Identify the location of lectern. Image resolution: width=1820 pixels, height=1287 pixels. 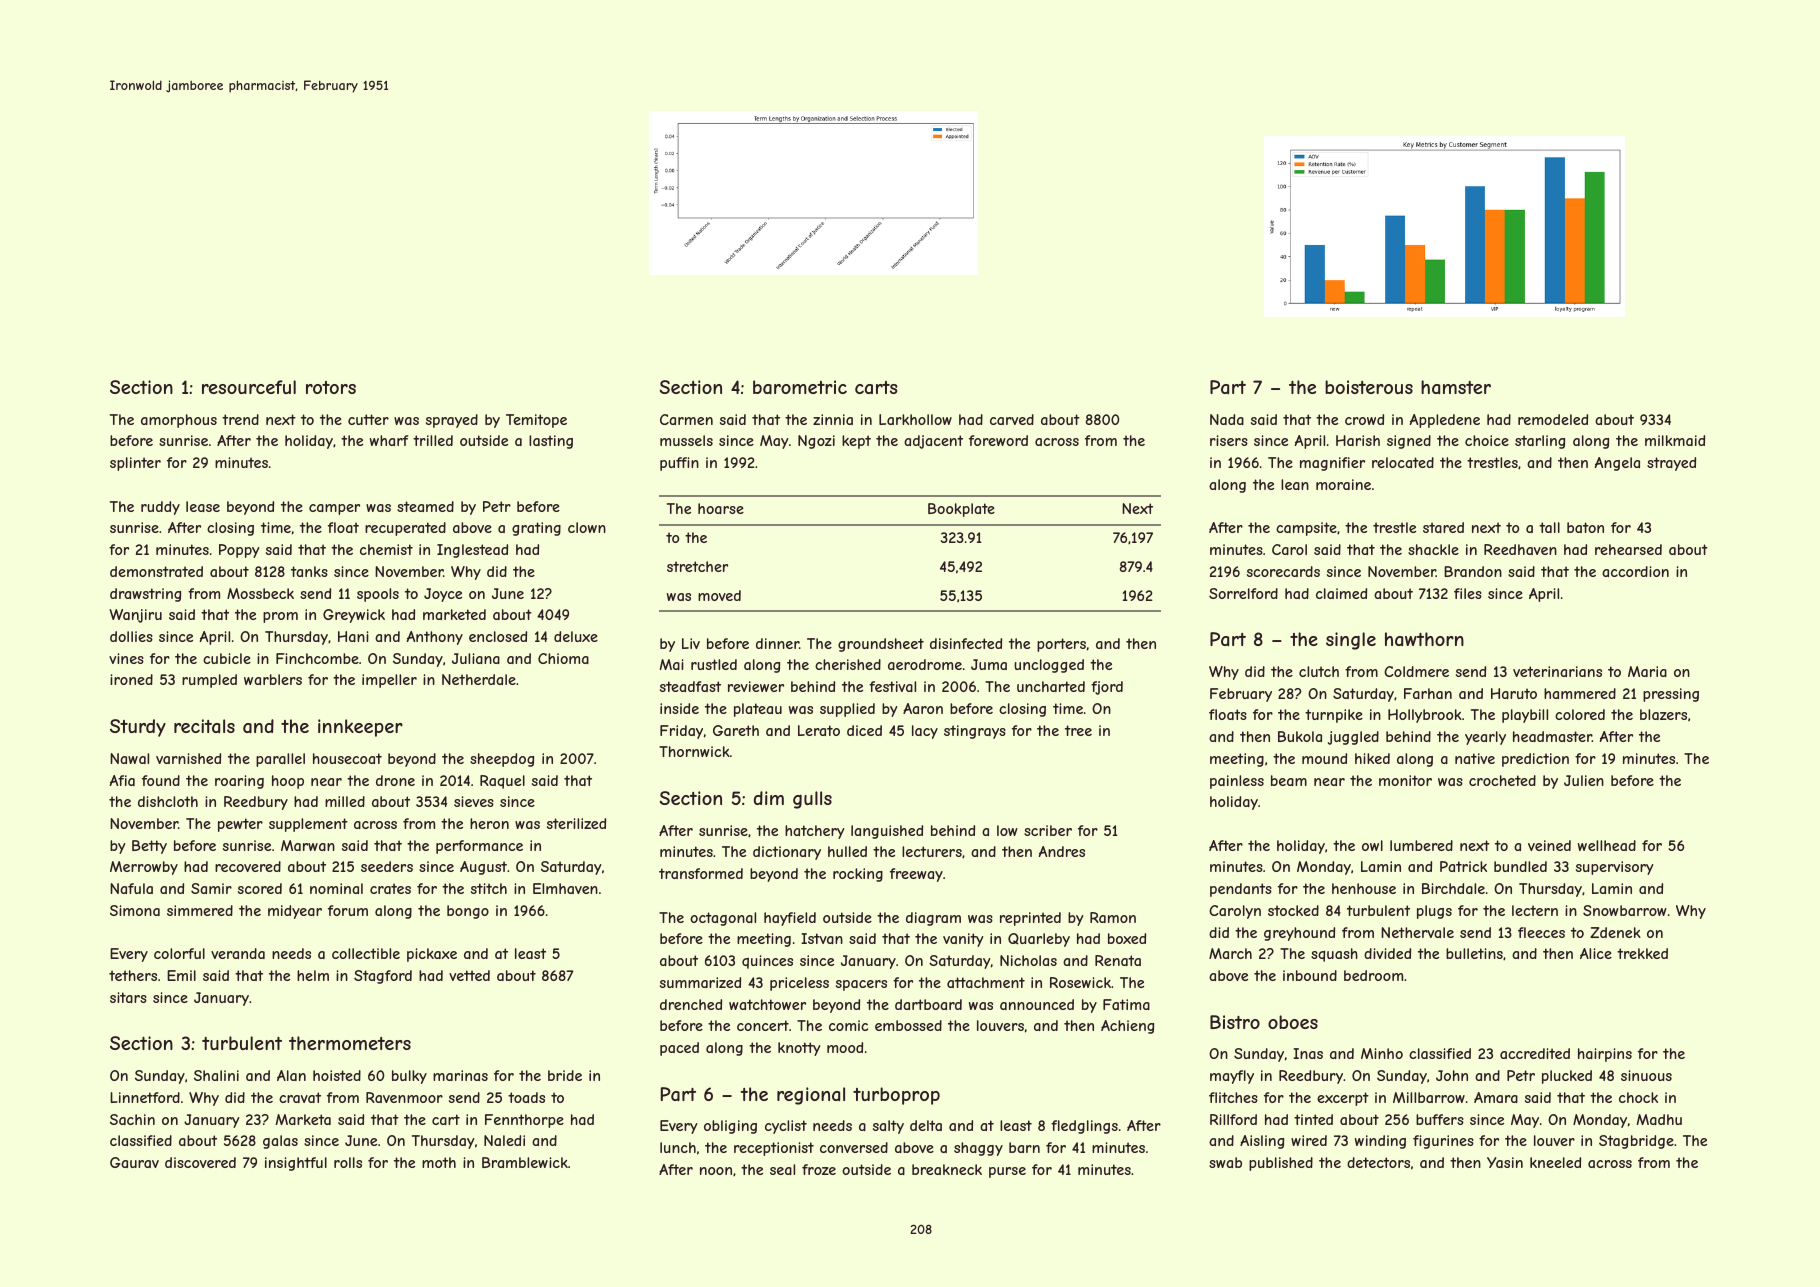
(1535, 910).
